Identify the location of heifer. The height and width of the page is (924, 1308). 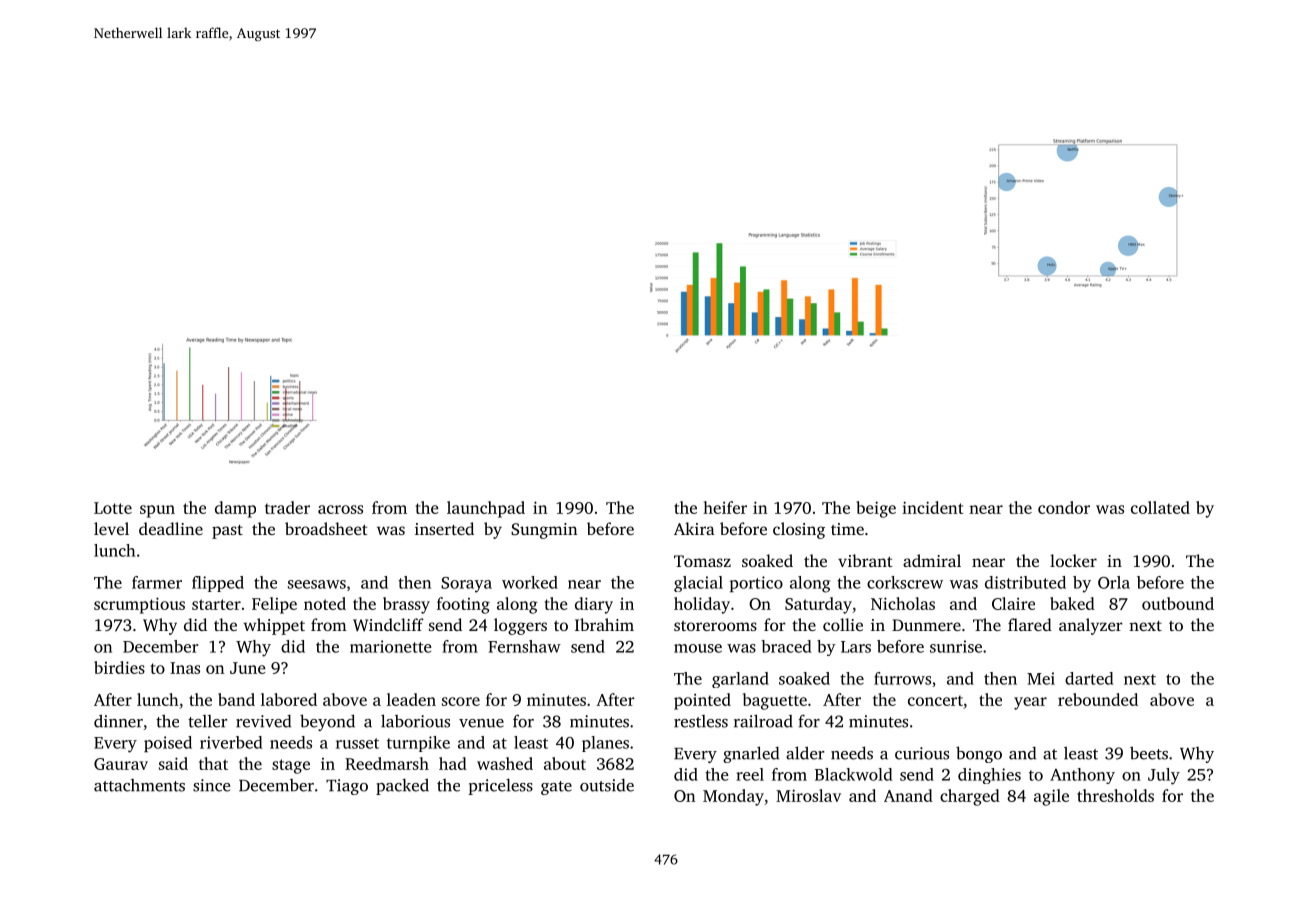
(725, 507).
